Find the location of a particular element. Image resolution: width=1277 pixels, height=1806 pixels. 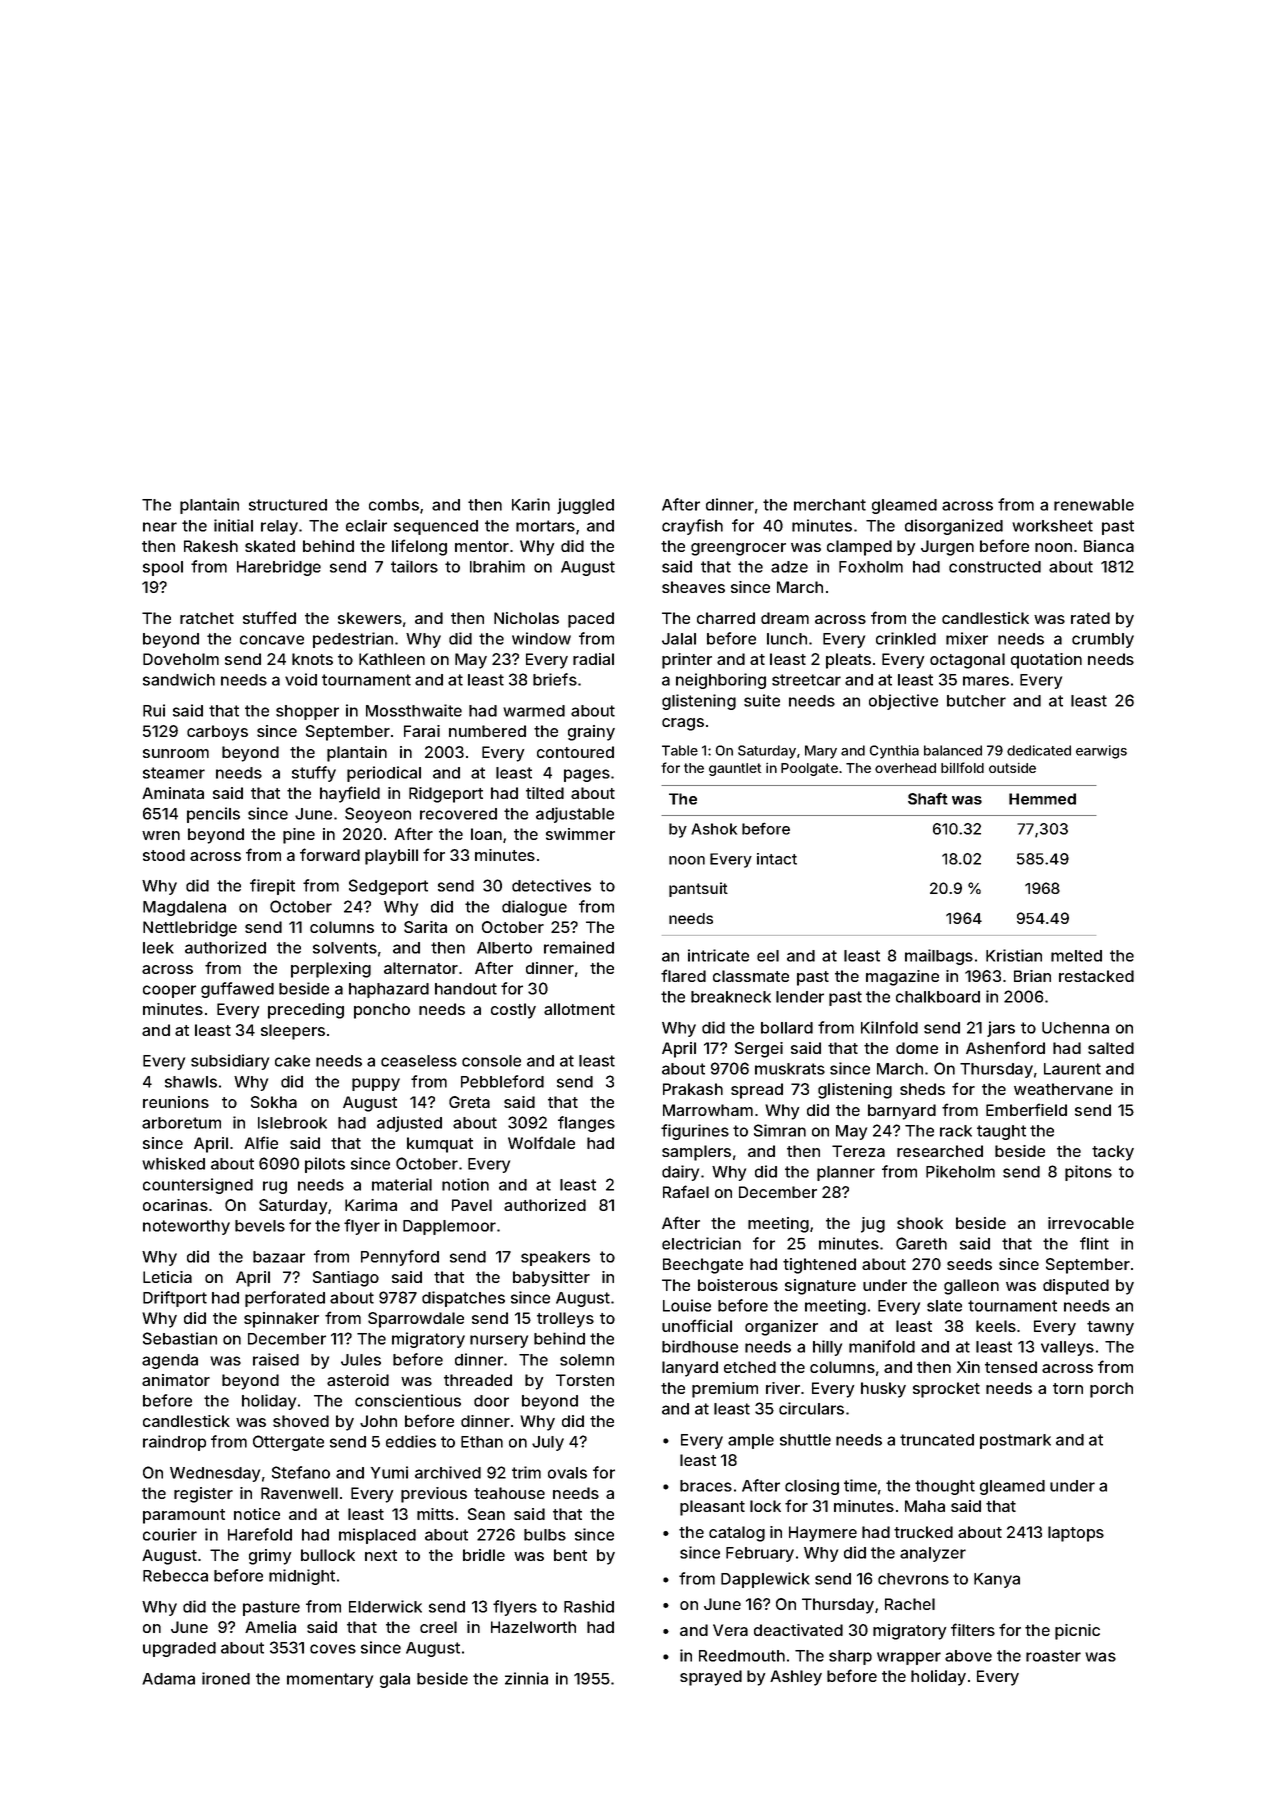

merchant is located at coordinates (830, 505).
